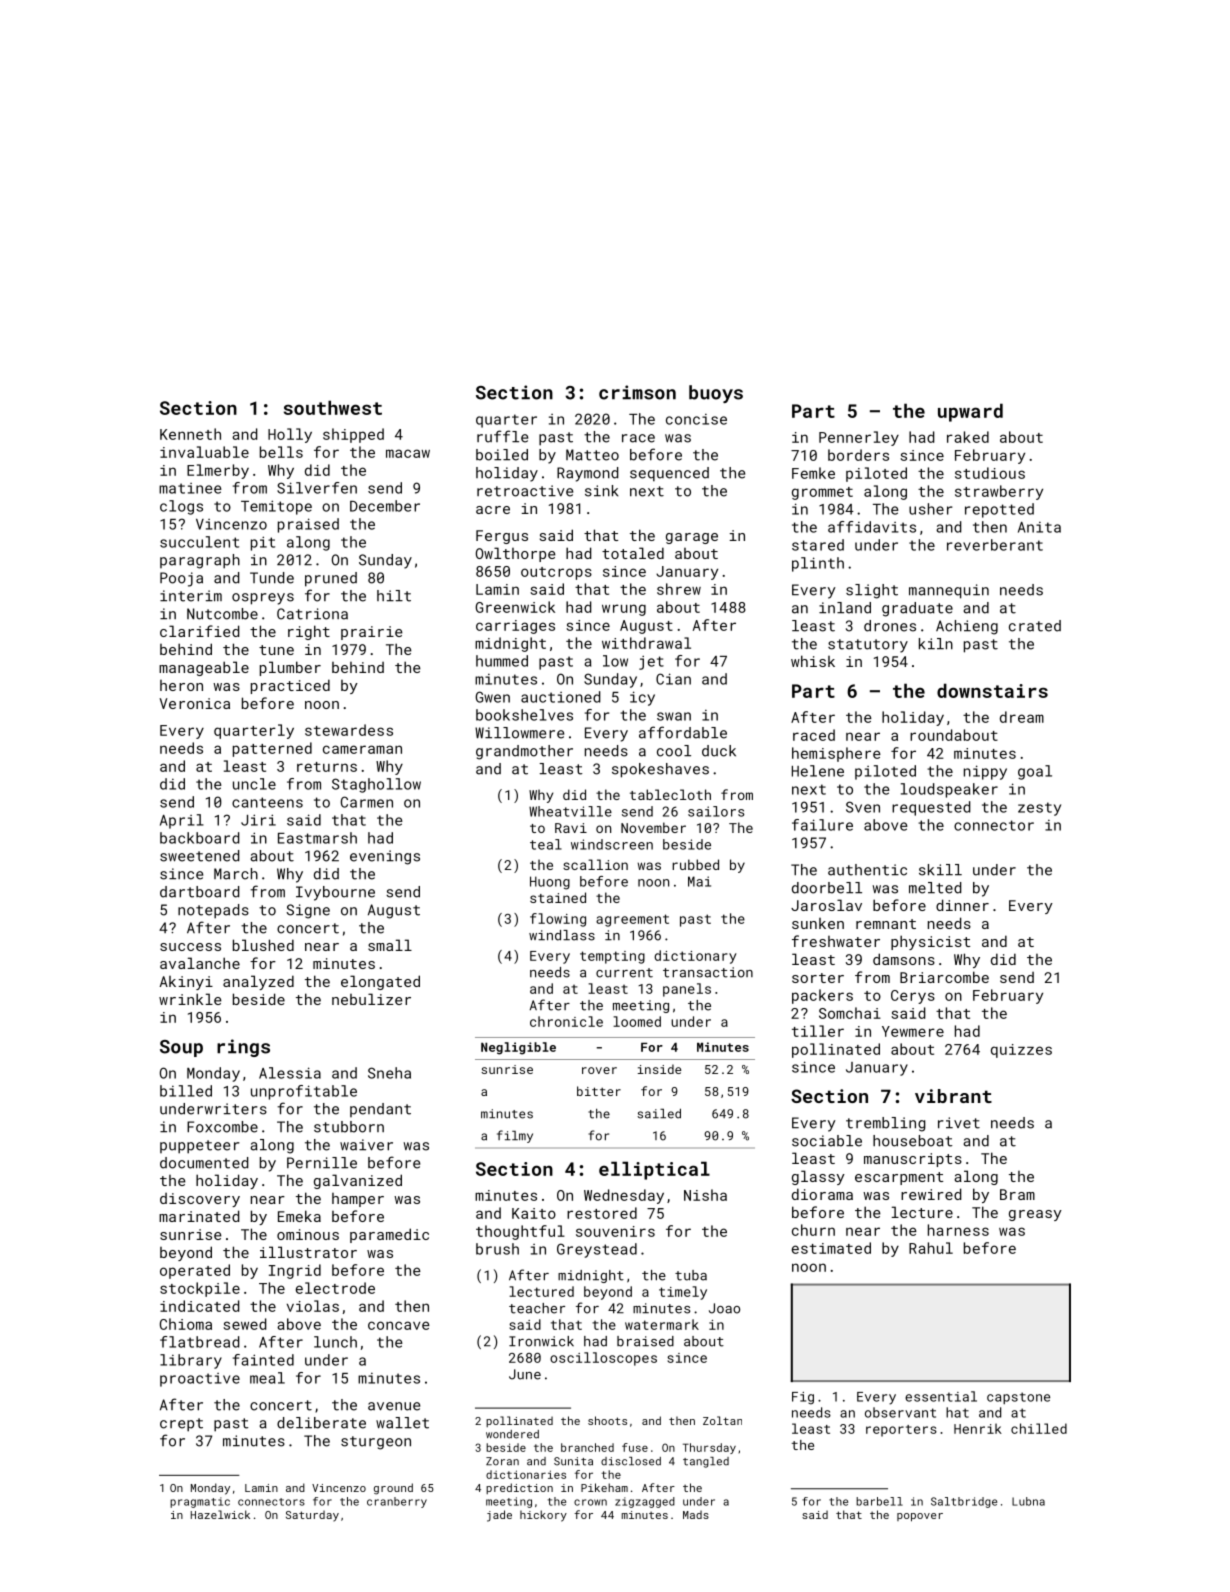 This document has width=1230, height=1592. Describe the element at coordinates (537, 1308) in the document. I see `teacher` at that location.
